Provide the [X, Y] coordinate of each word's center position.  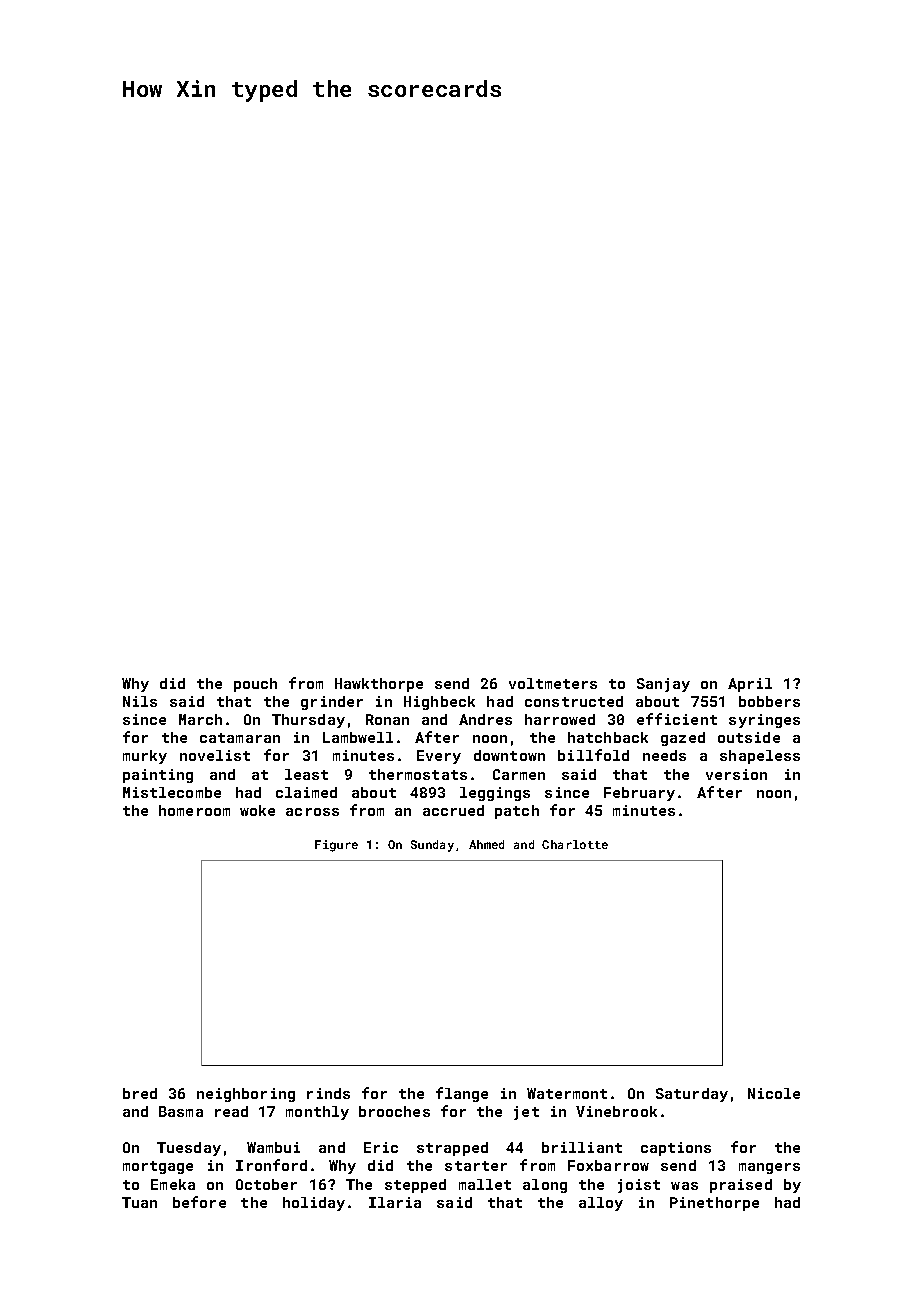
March [200, 719]
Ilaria [395, 1202]
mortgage [158, 1167]
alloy [601, 1204]
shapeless [760, 757]
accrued [453, 810]
